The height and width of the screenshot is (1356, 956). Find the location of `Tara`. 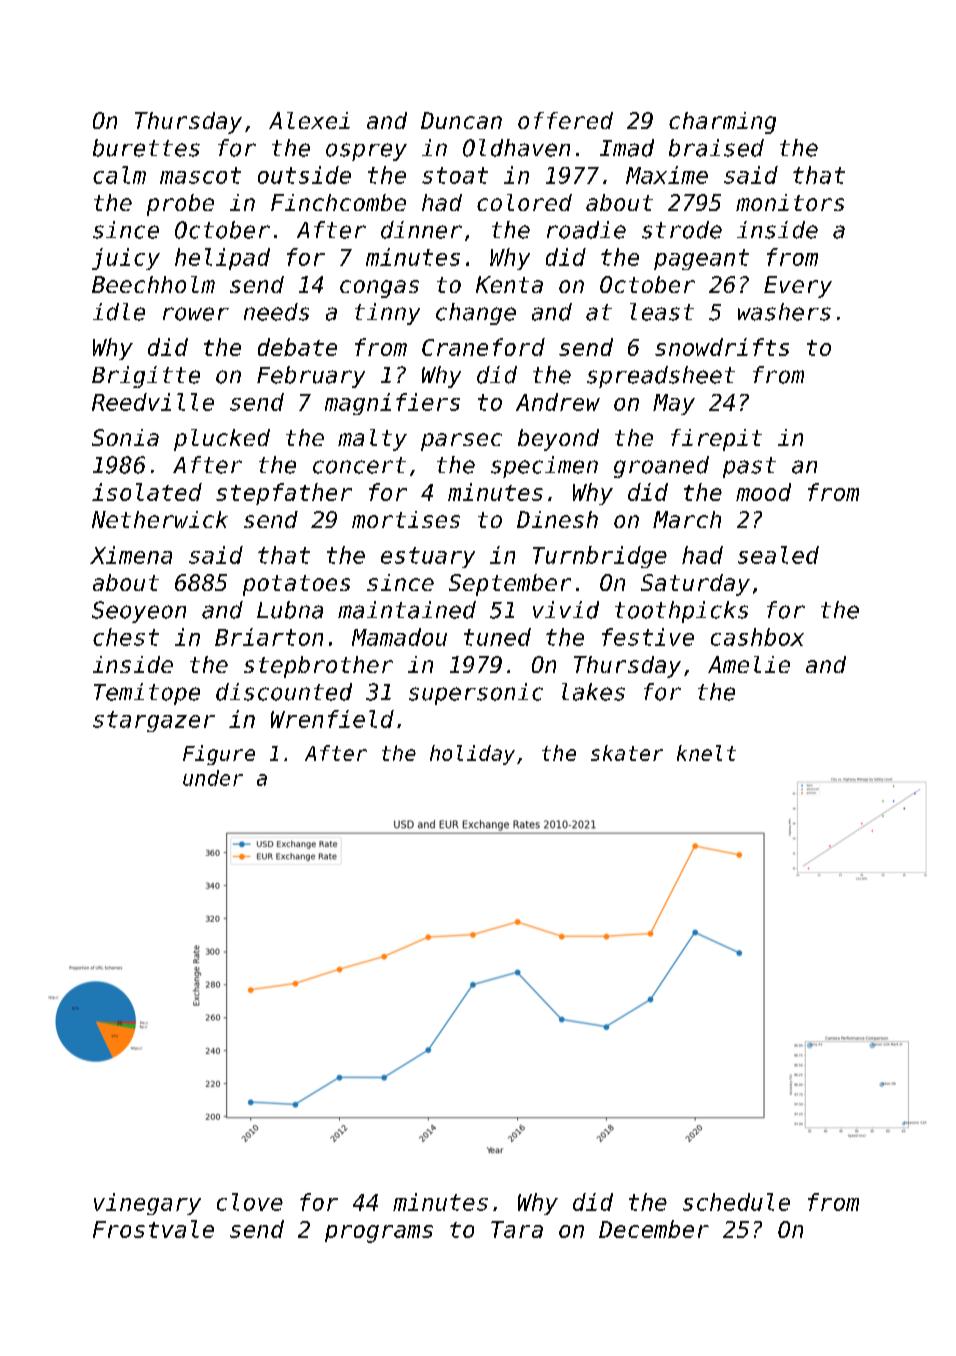

Tara is located at coordinates (517, 1229).
